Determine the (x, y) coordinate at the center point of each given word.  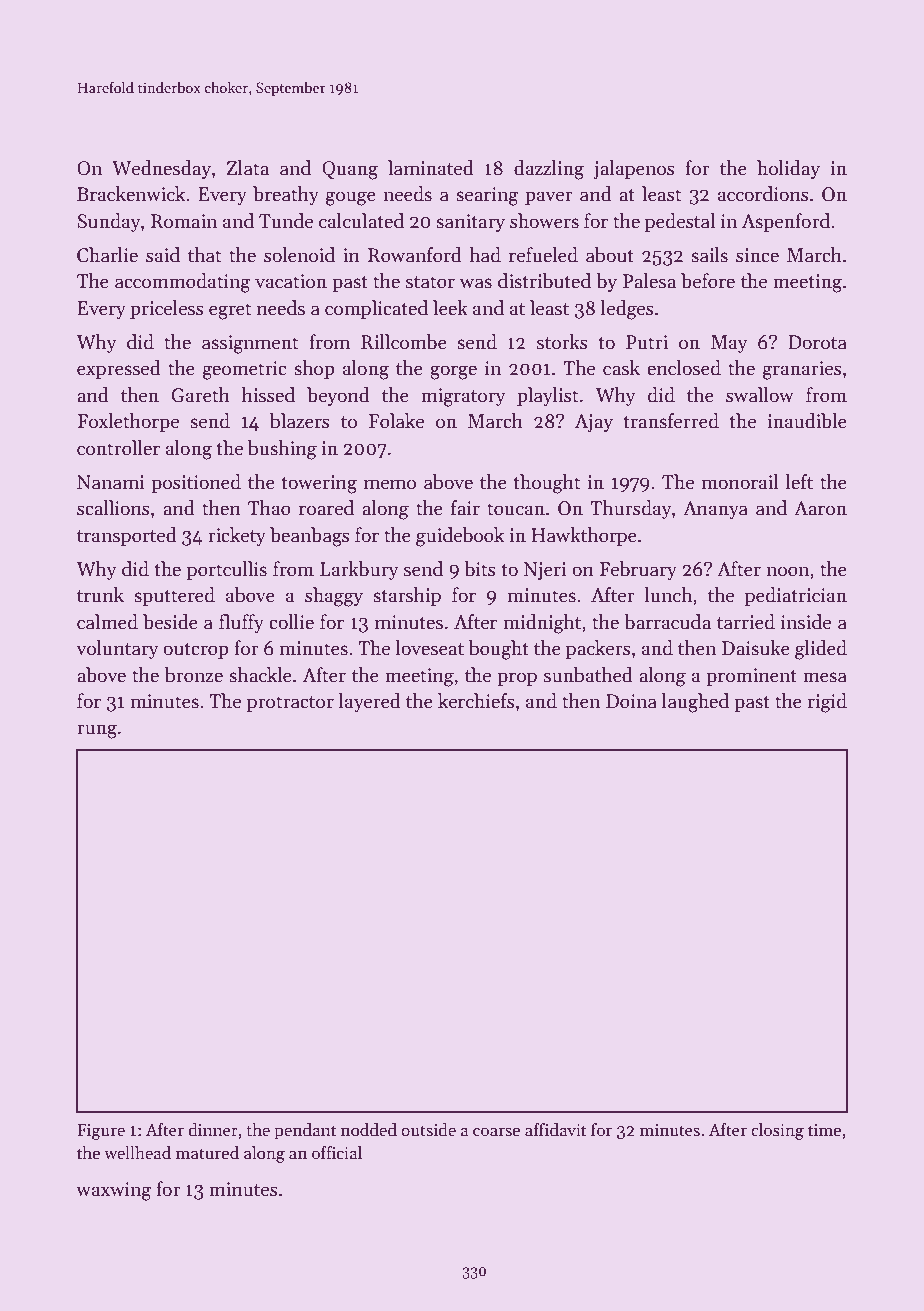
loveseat (429, 648)
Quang (350, 170)
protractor (290, 704)
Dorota (817, 342)
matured (207, 1153)
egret (230, 311)
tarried (746, 622)
